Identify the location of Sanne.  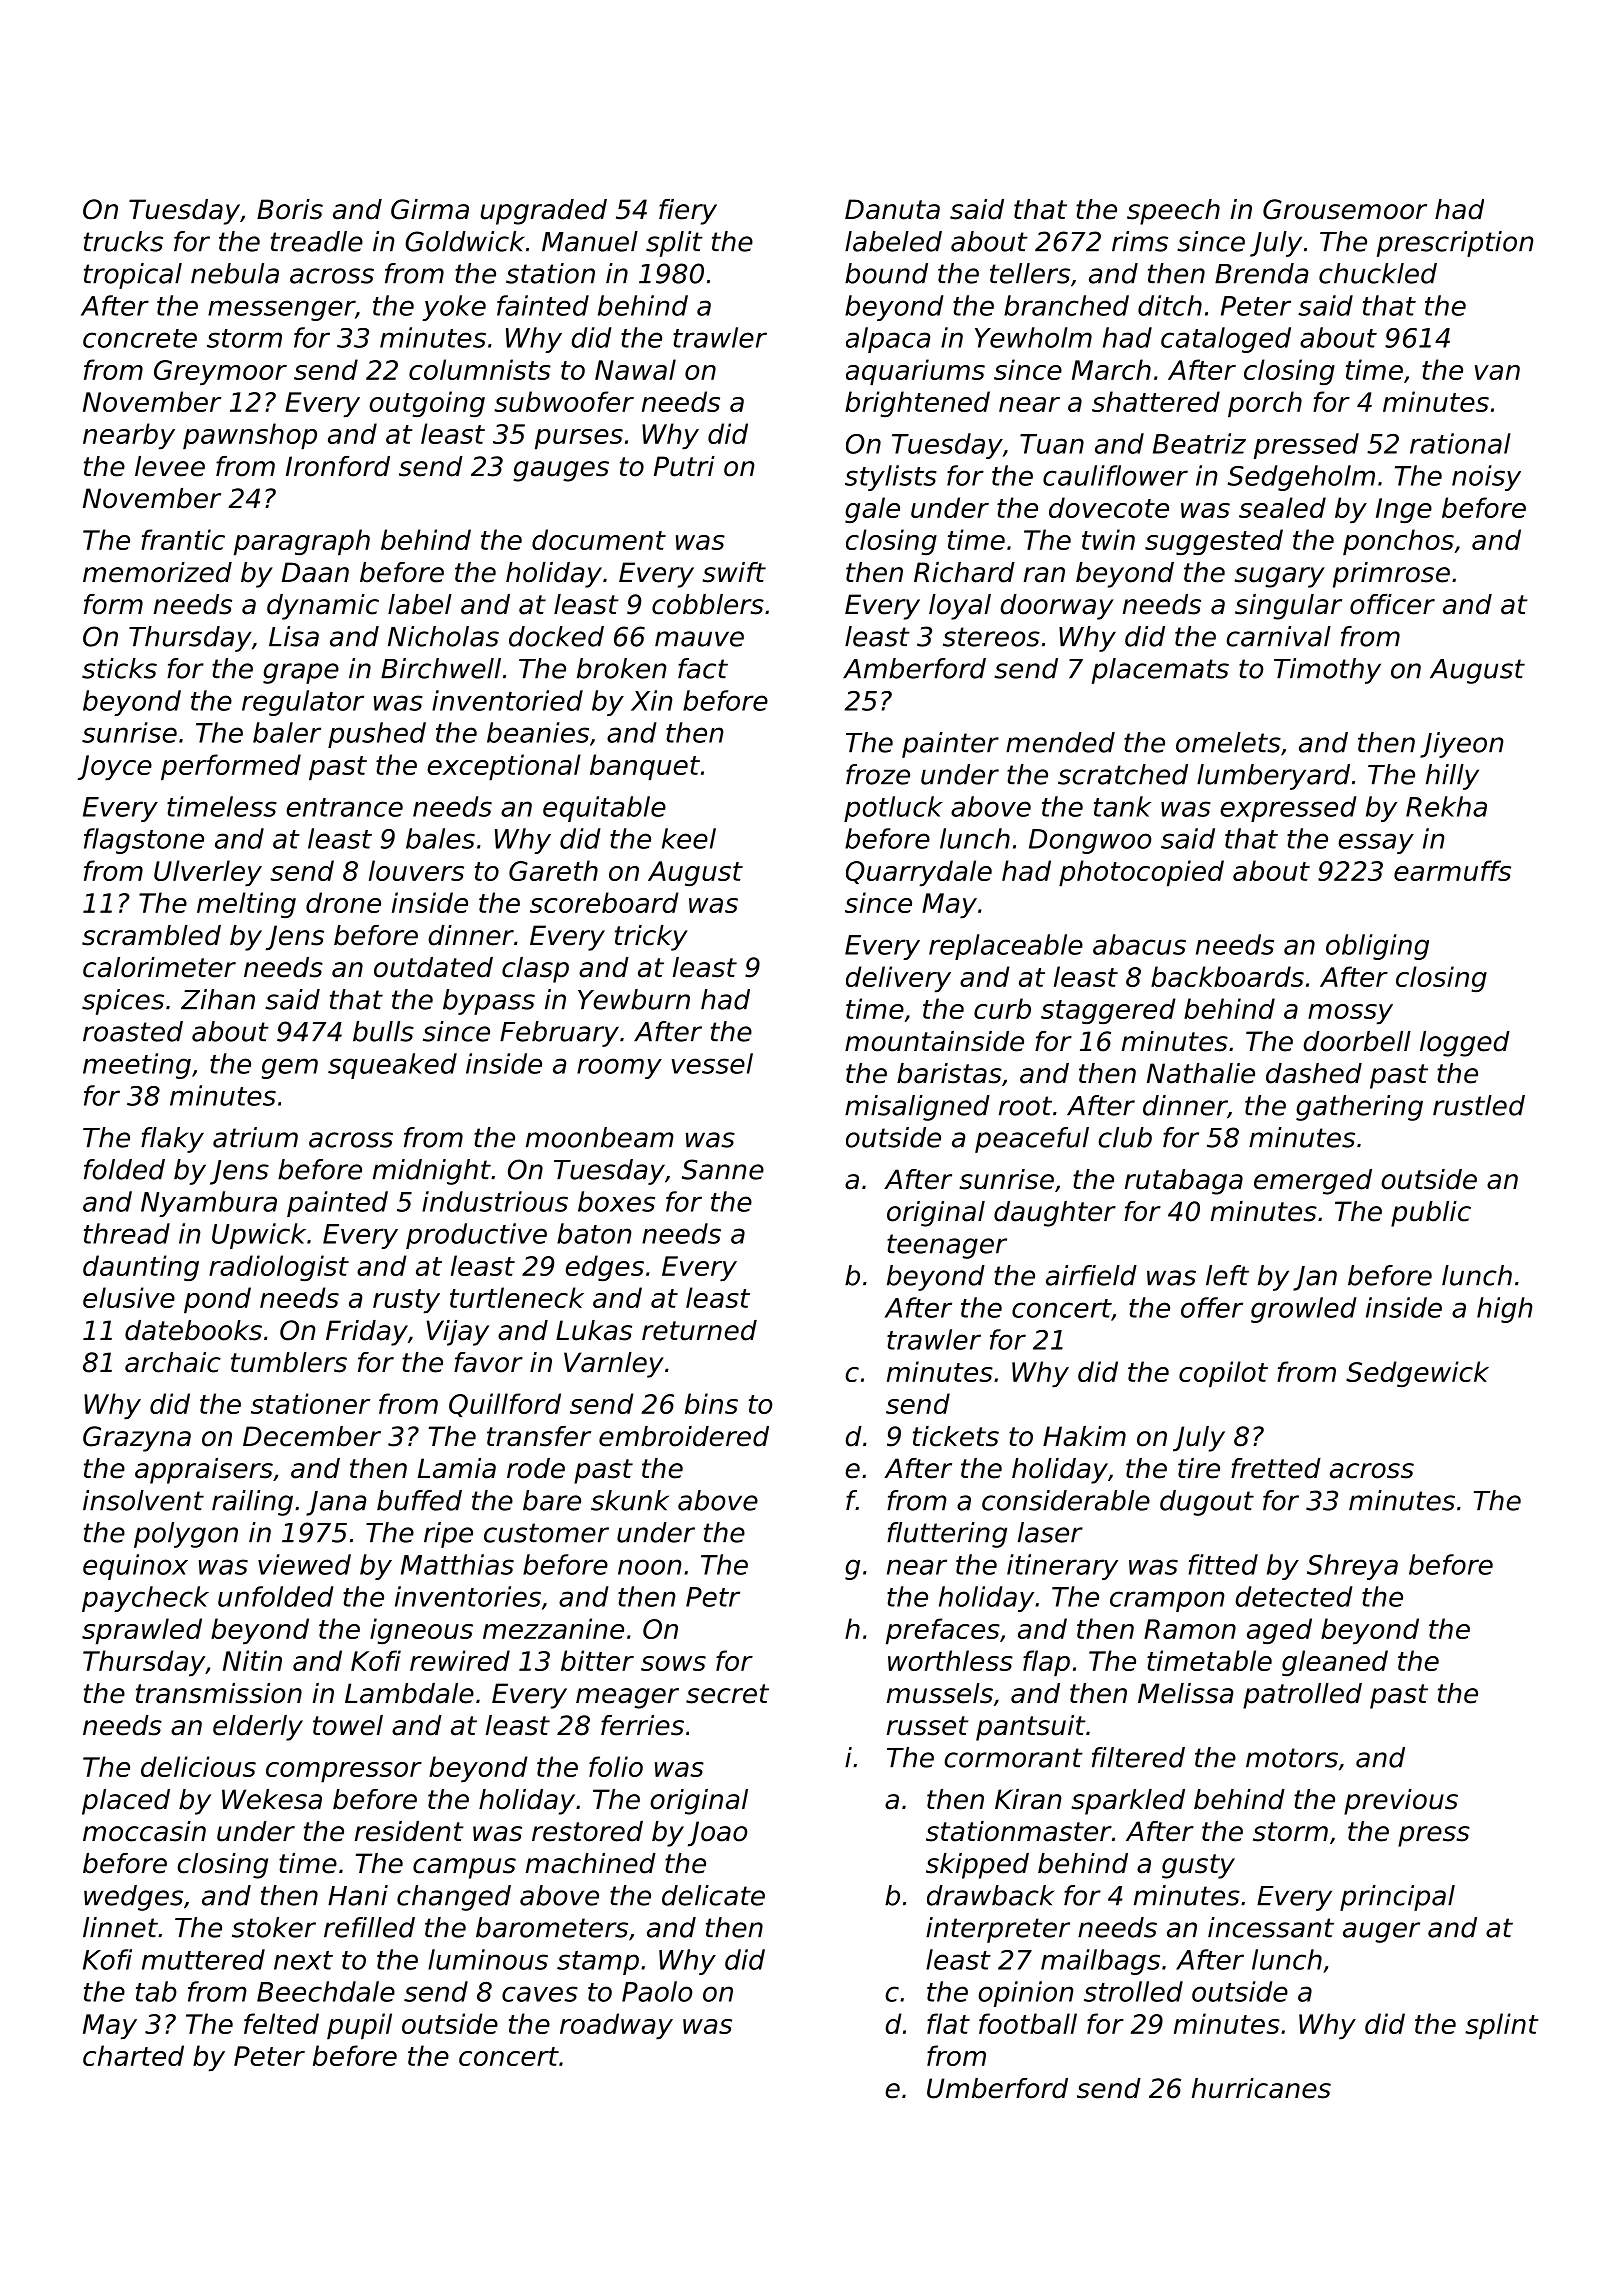
(723, 1169).
